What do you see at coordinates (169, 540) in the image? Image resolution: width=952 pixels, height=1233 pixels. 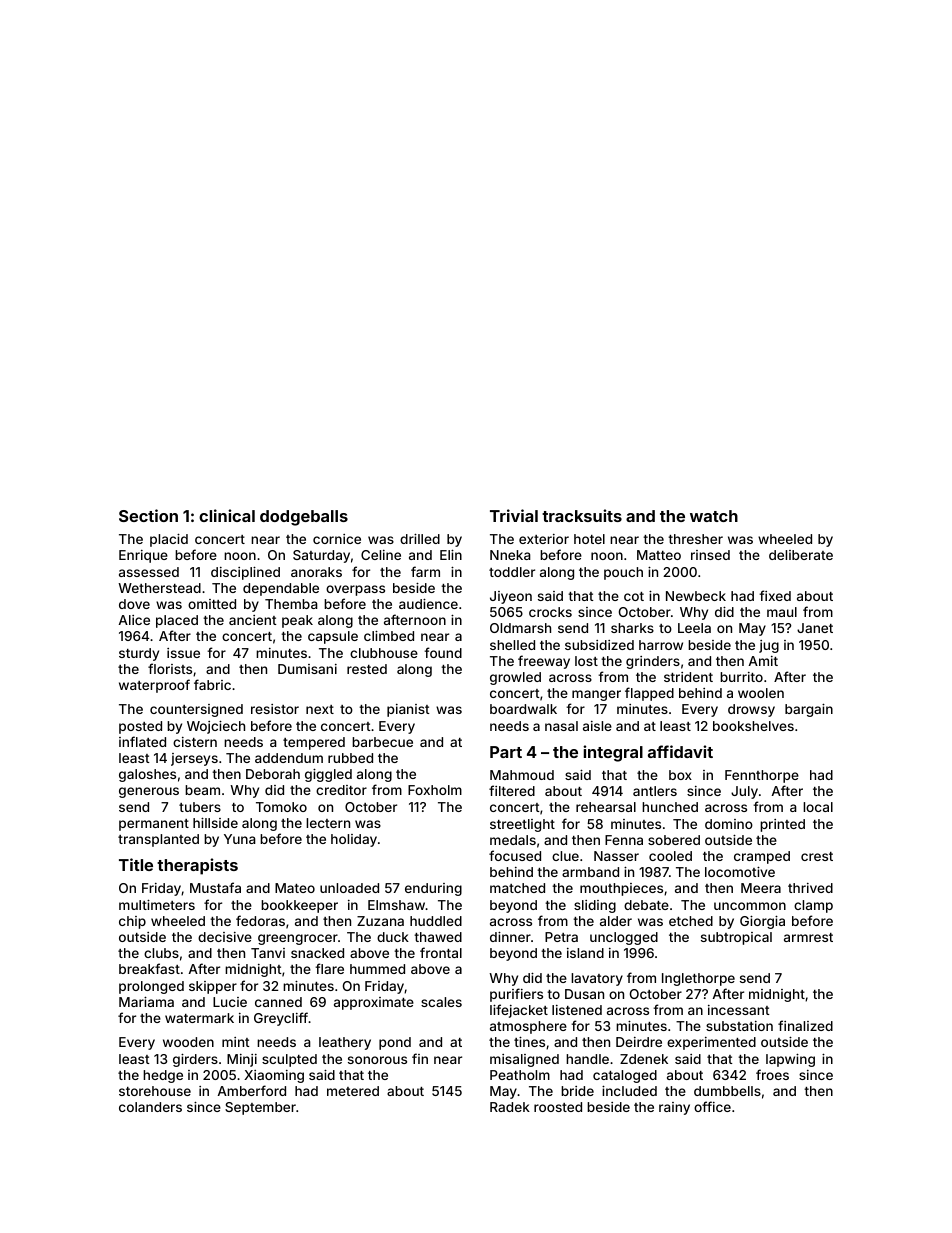 I see `placid` at bounding box center [169, 540].
